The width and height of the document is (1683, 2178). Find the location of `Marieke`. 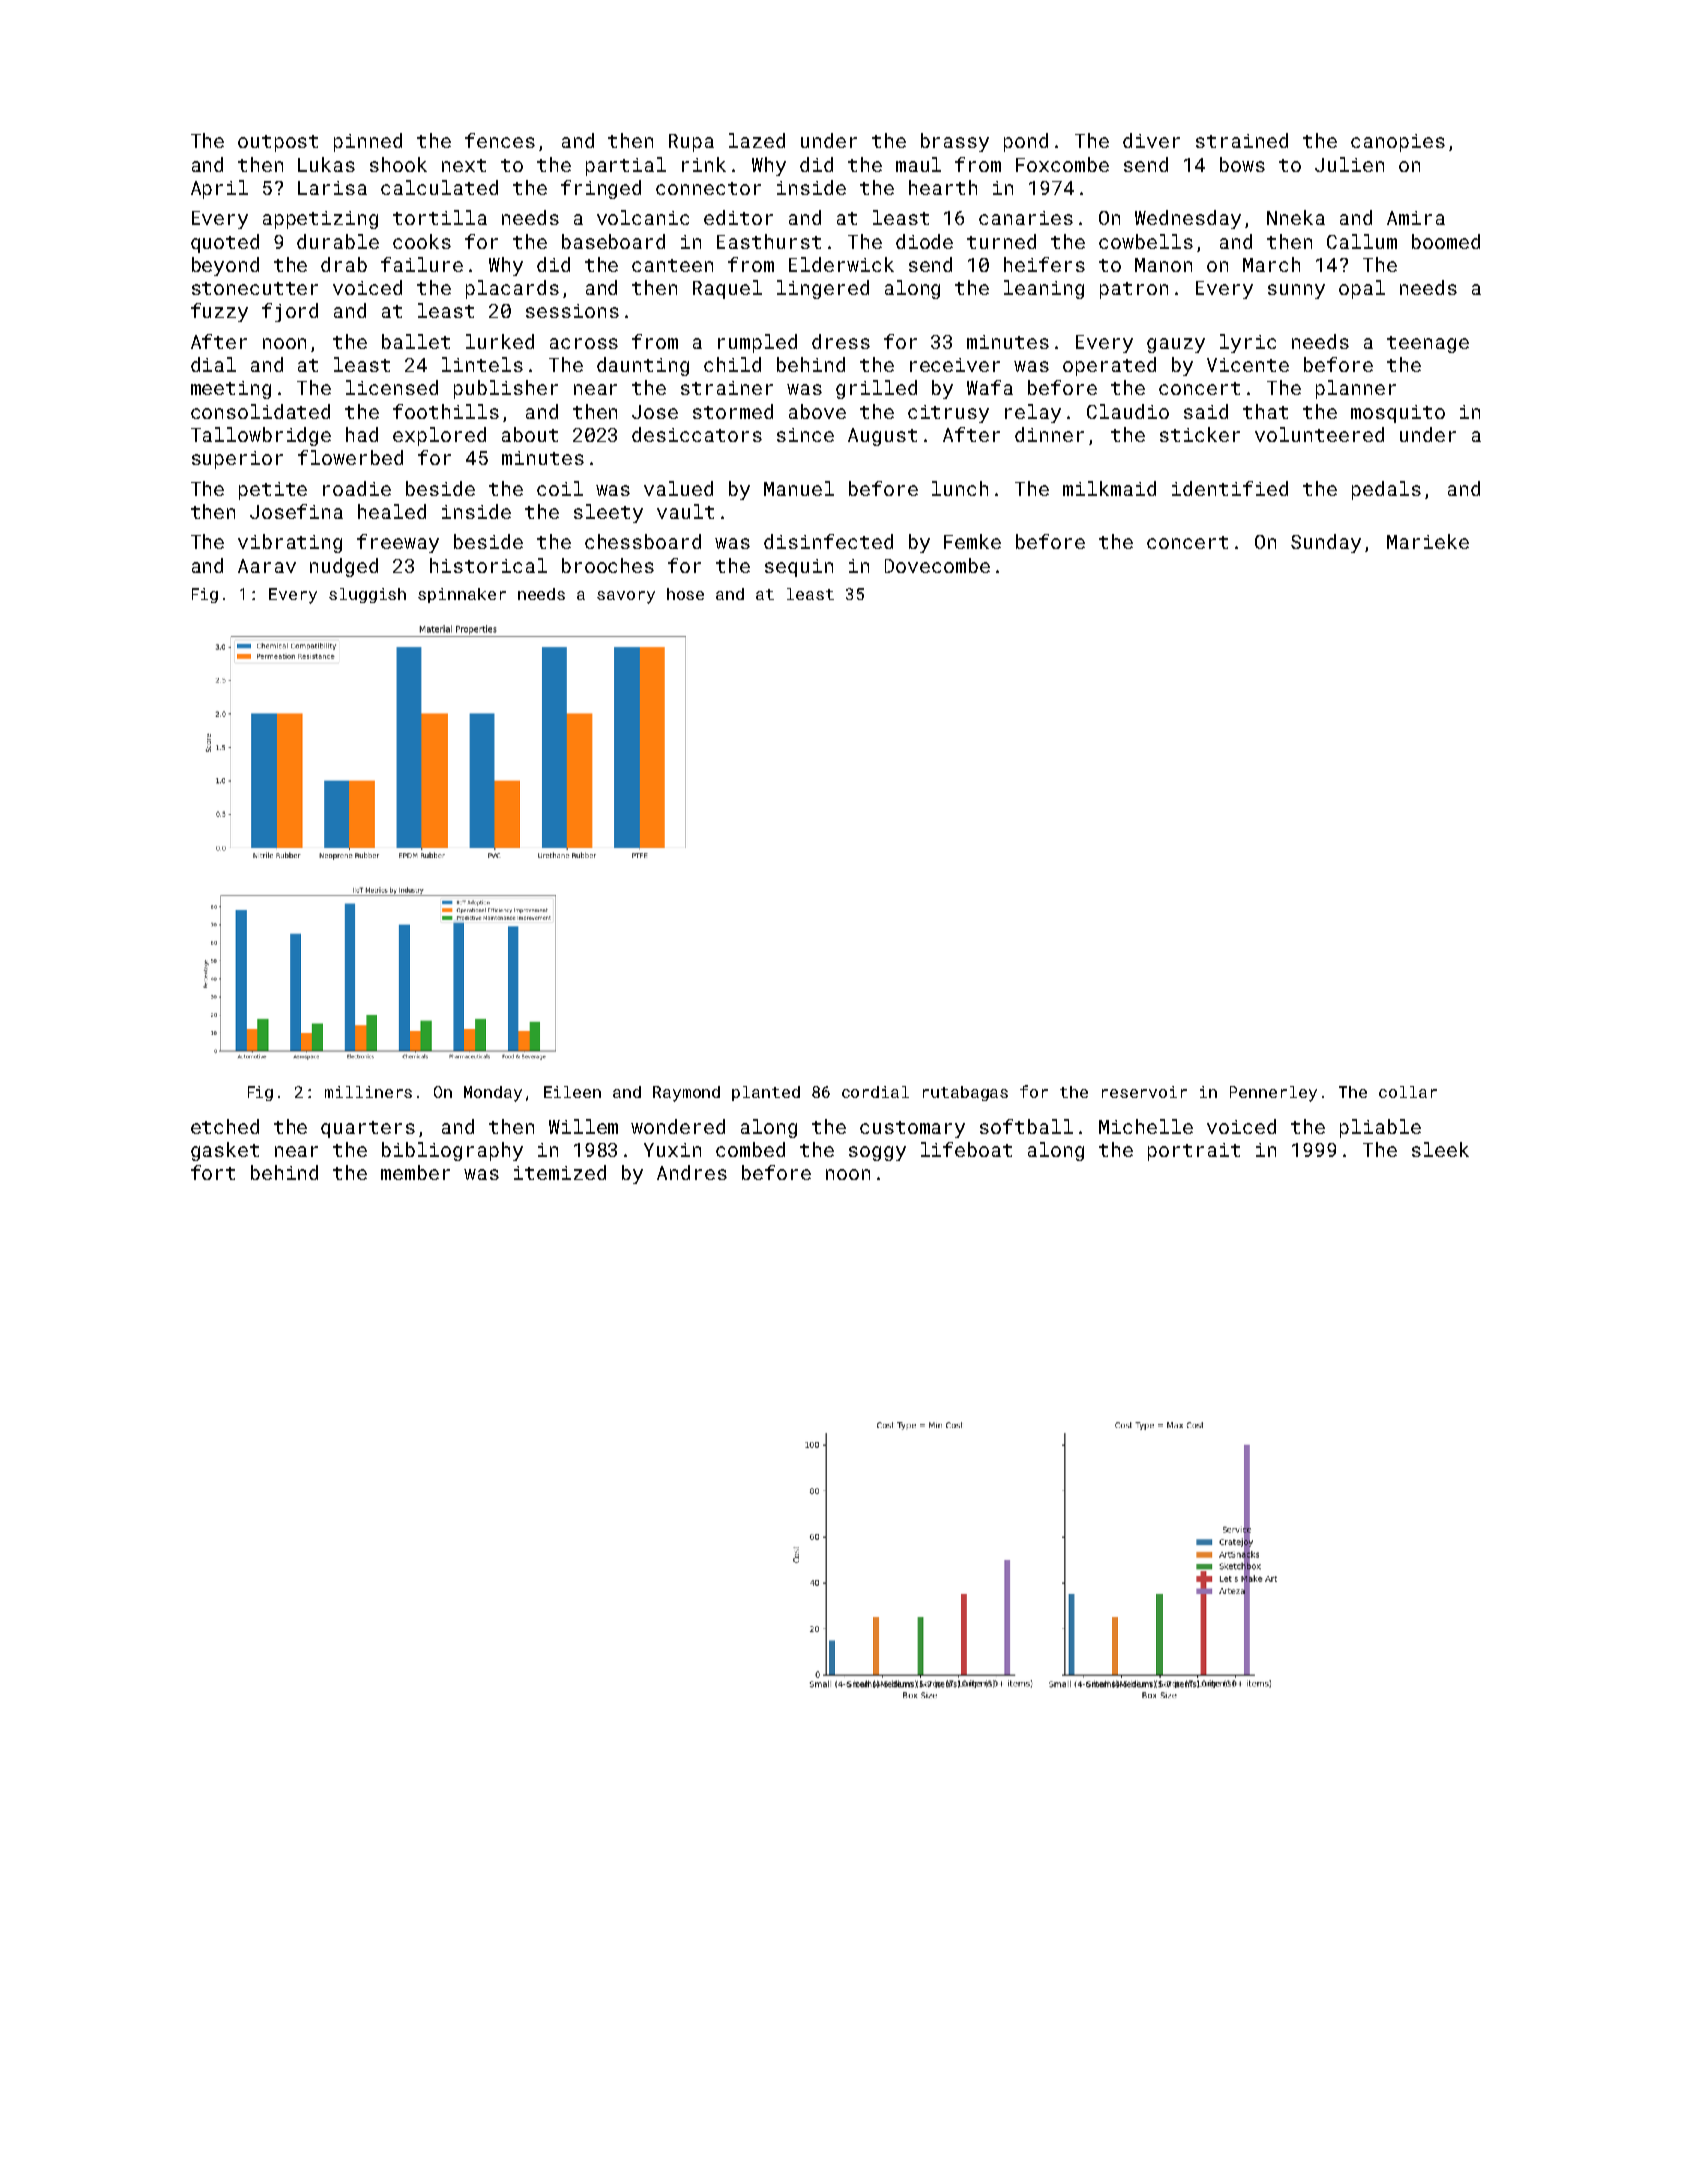

Marieke is located at coordinates (1428, 541).
